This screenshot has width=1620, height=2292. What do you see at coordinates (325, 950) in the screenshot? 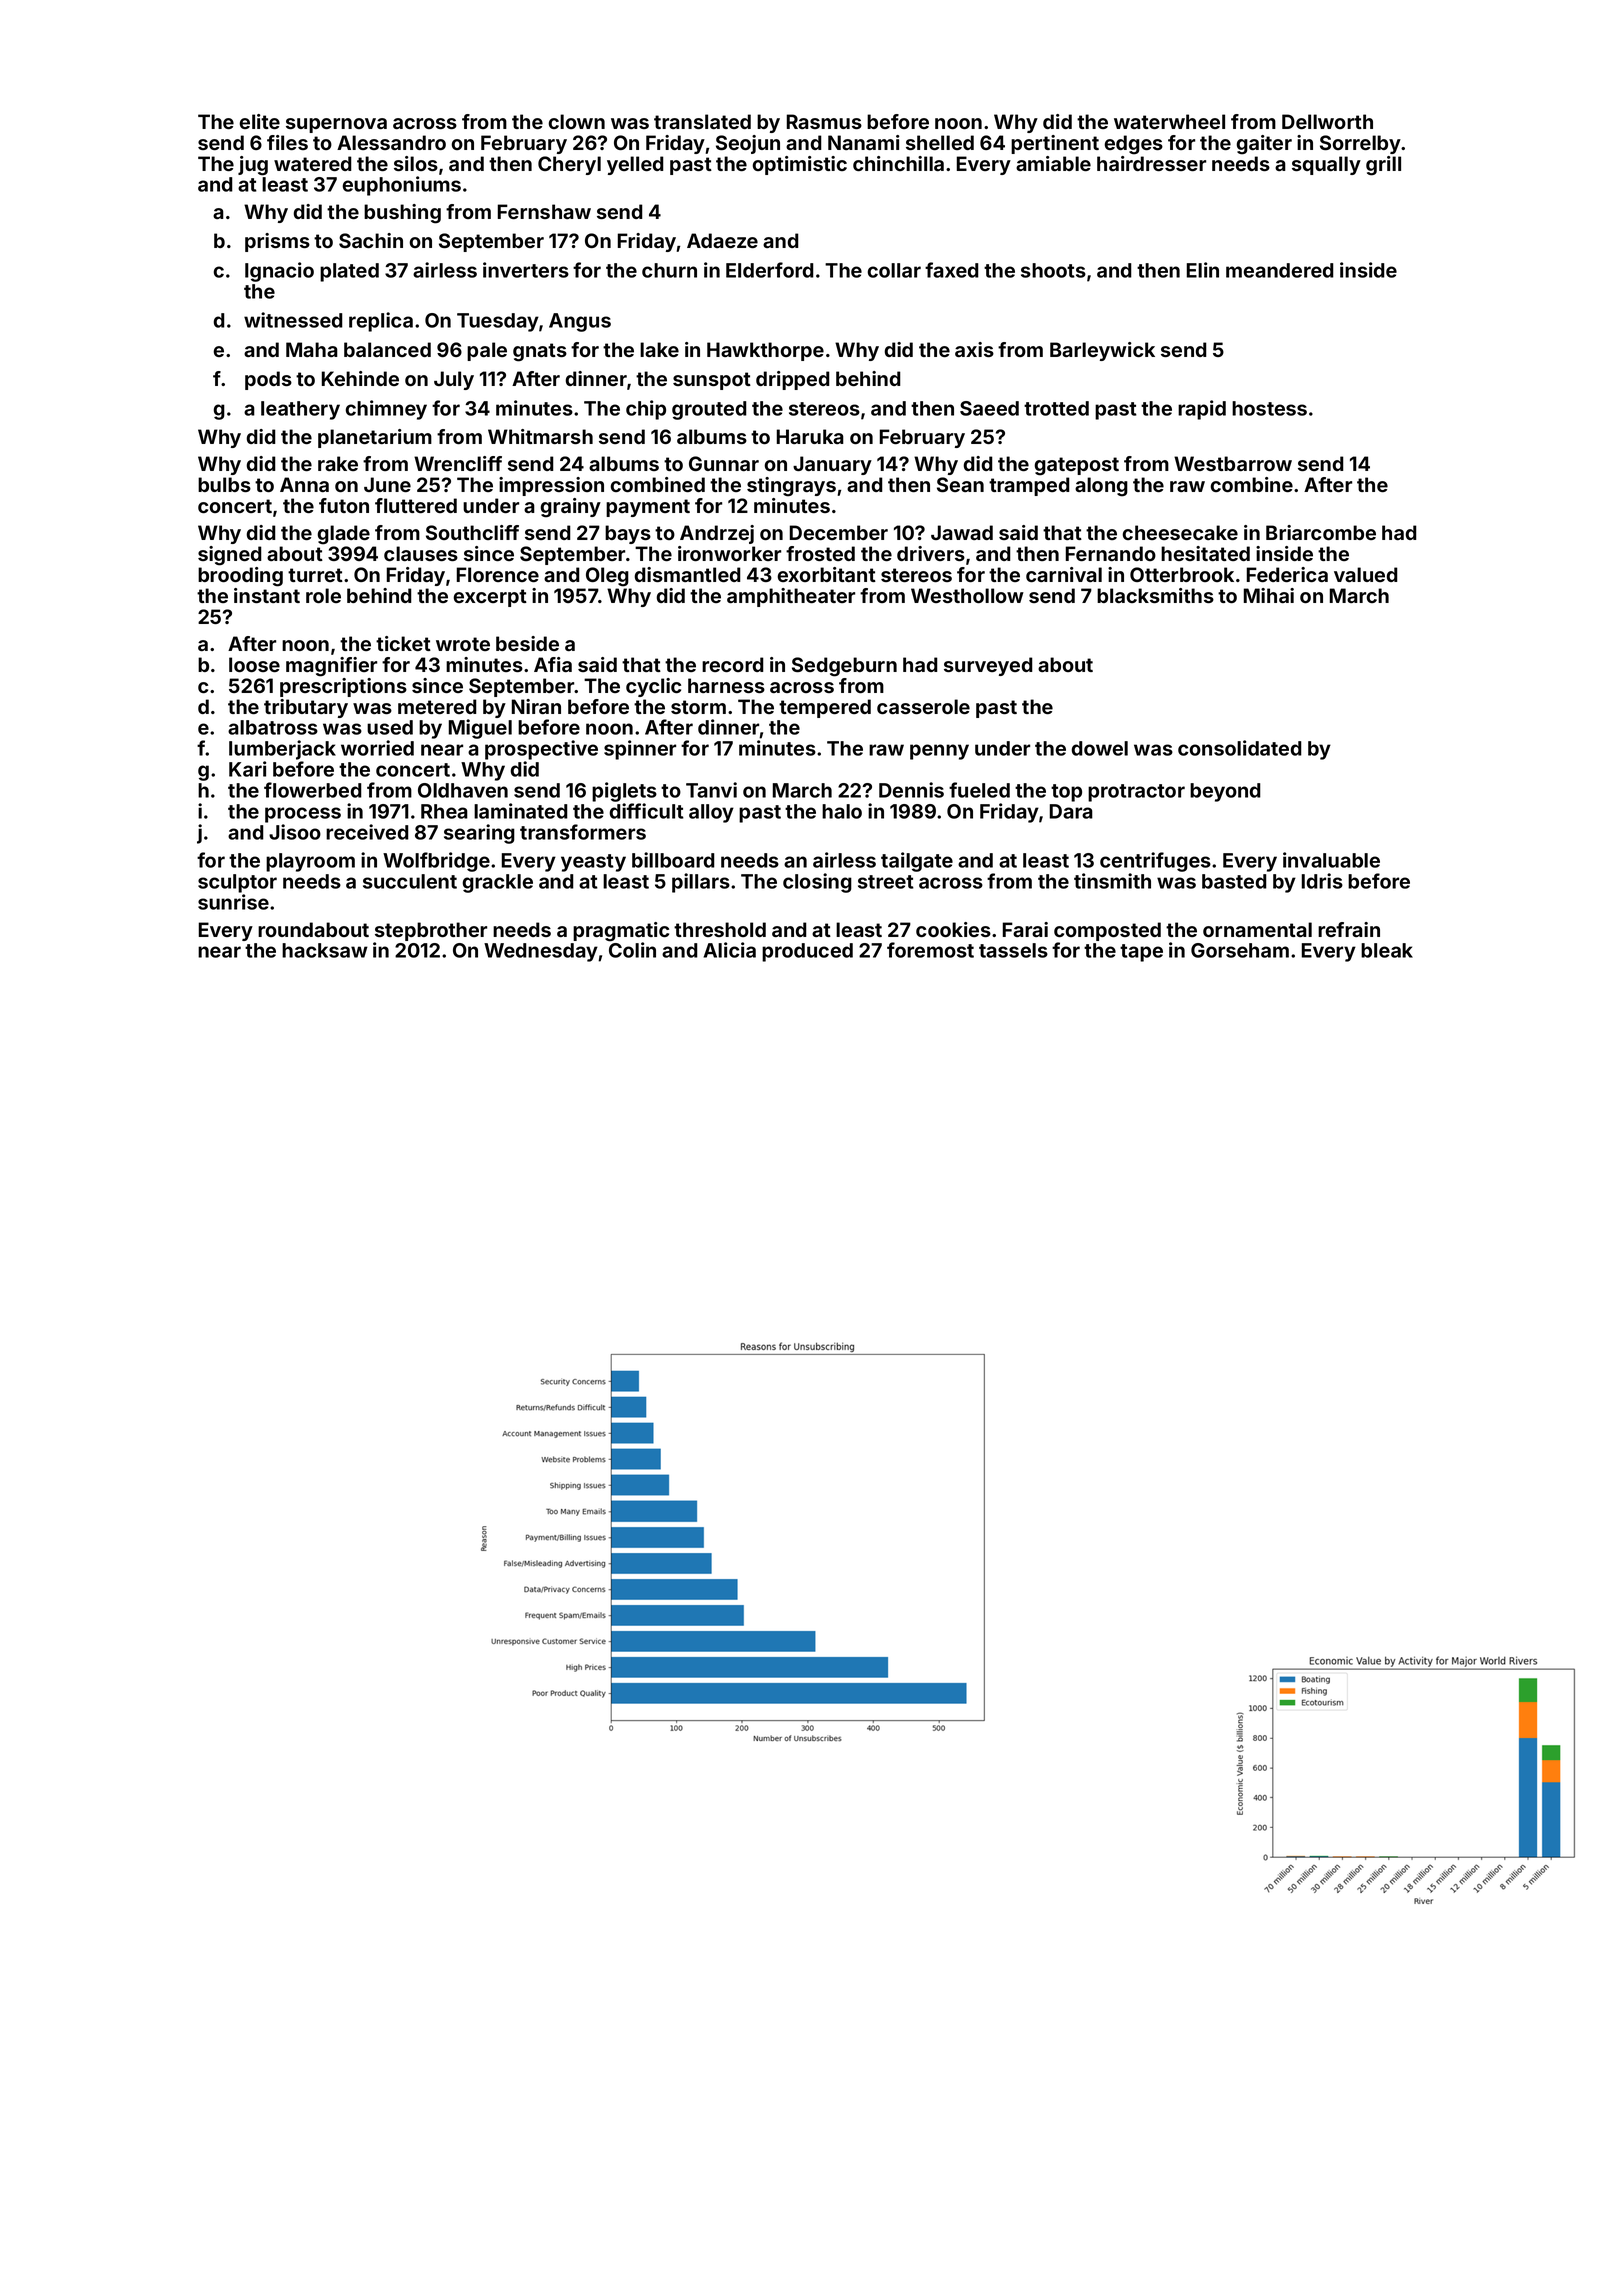
I see `hacksaw` at bounding box center [325, 950].
